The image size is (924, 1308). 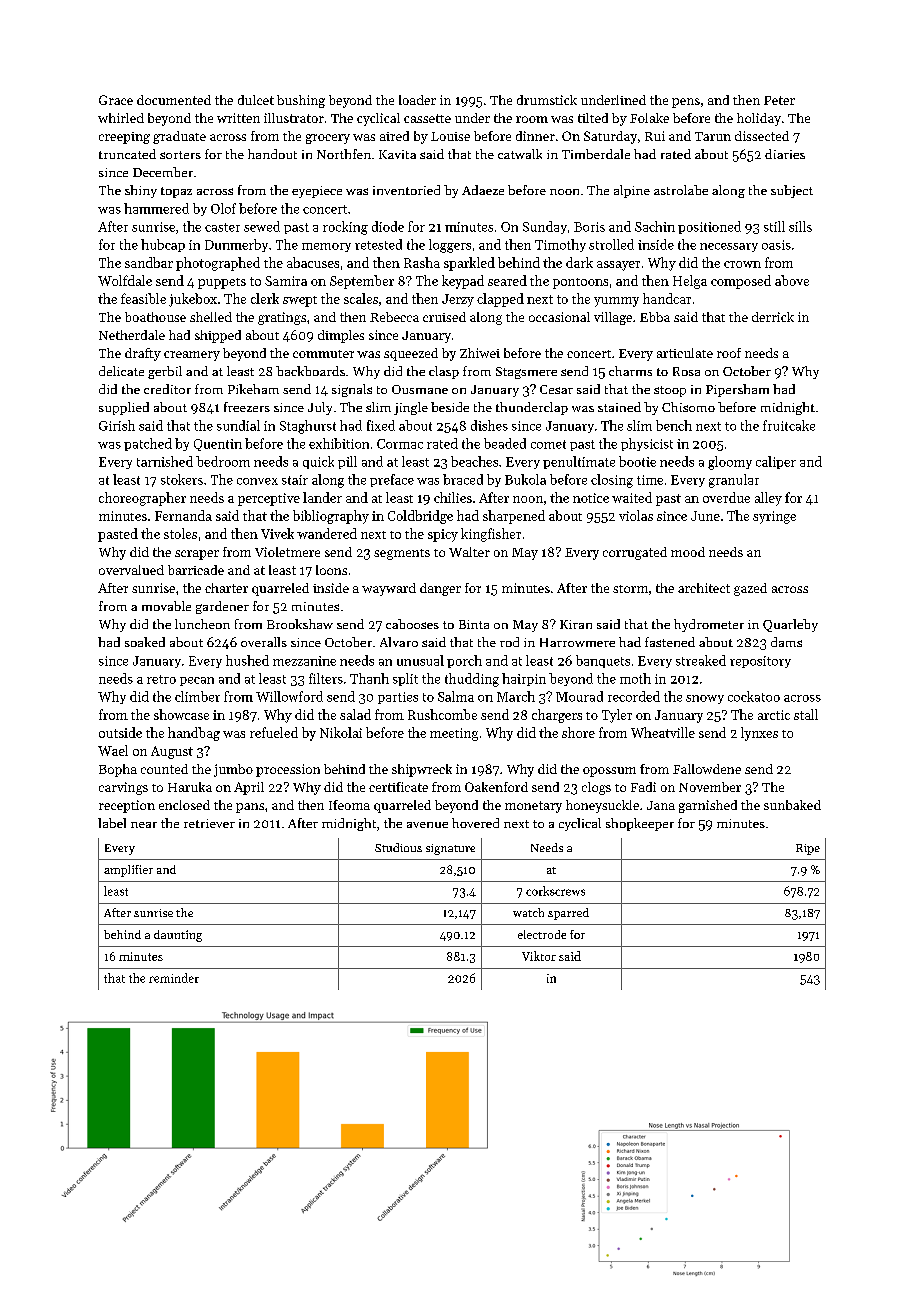 I want to click on sunbaked, so click(x=792, y=805).
